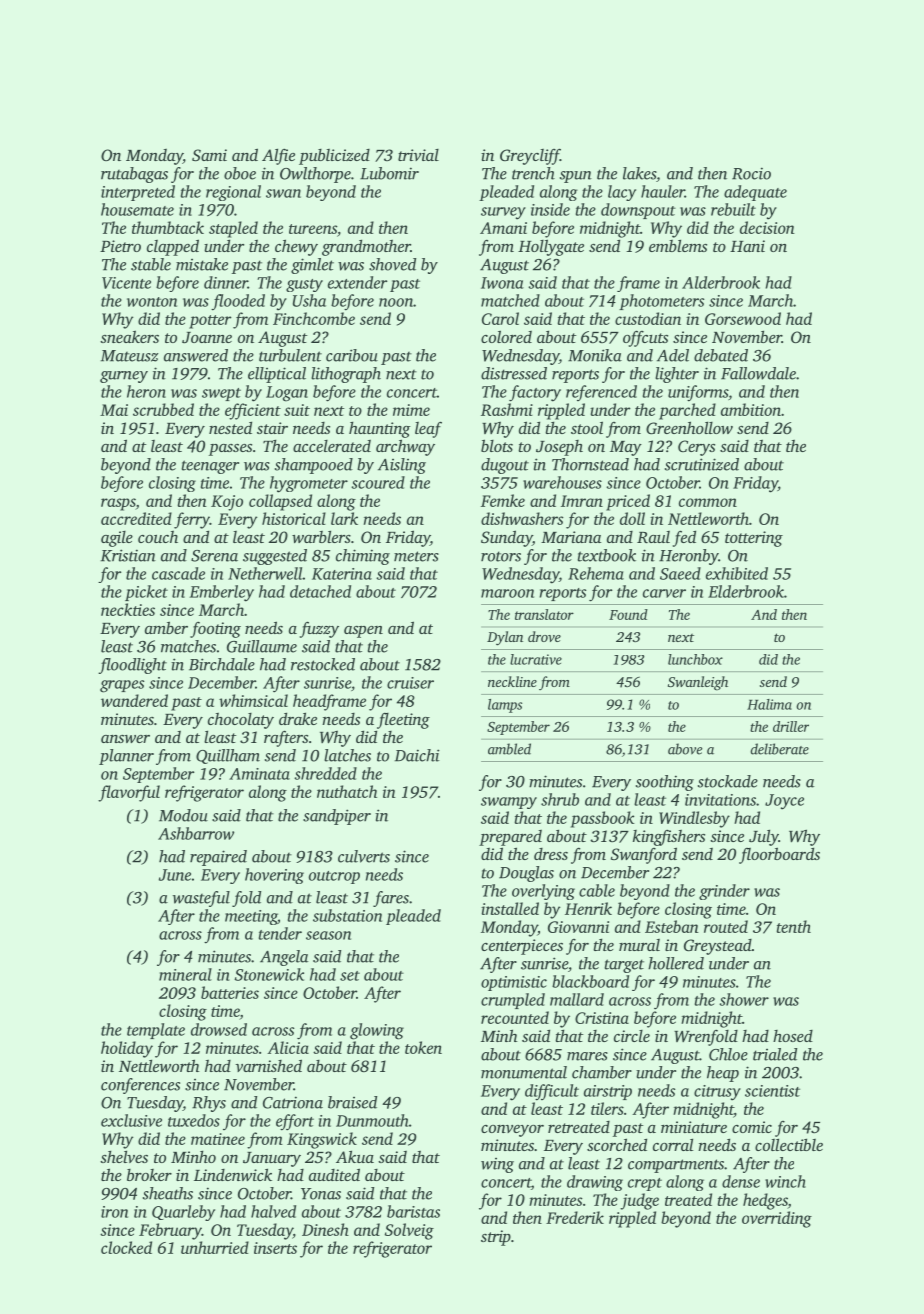 The image size is (924, 1314). I want to click on rutabagas, so click(134, 175).
